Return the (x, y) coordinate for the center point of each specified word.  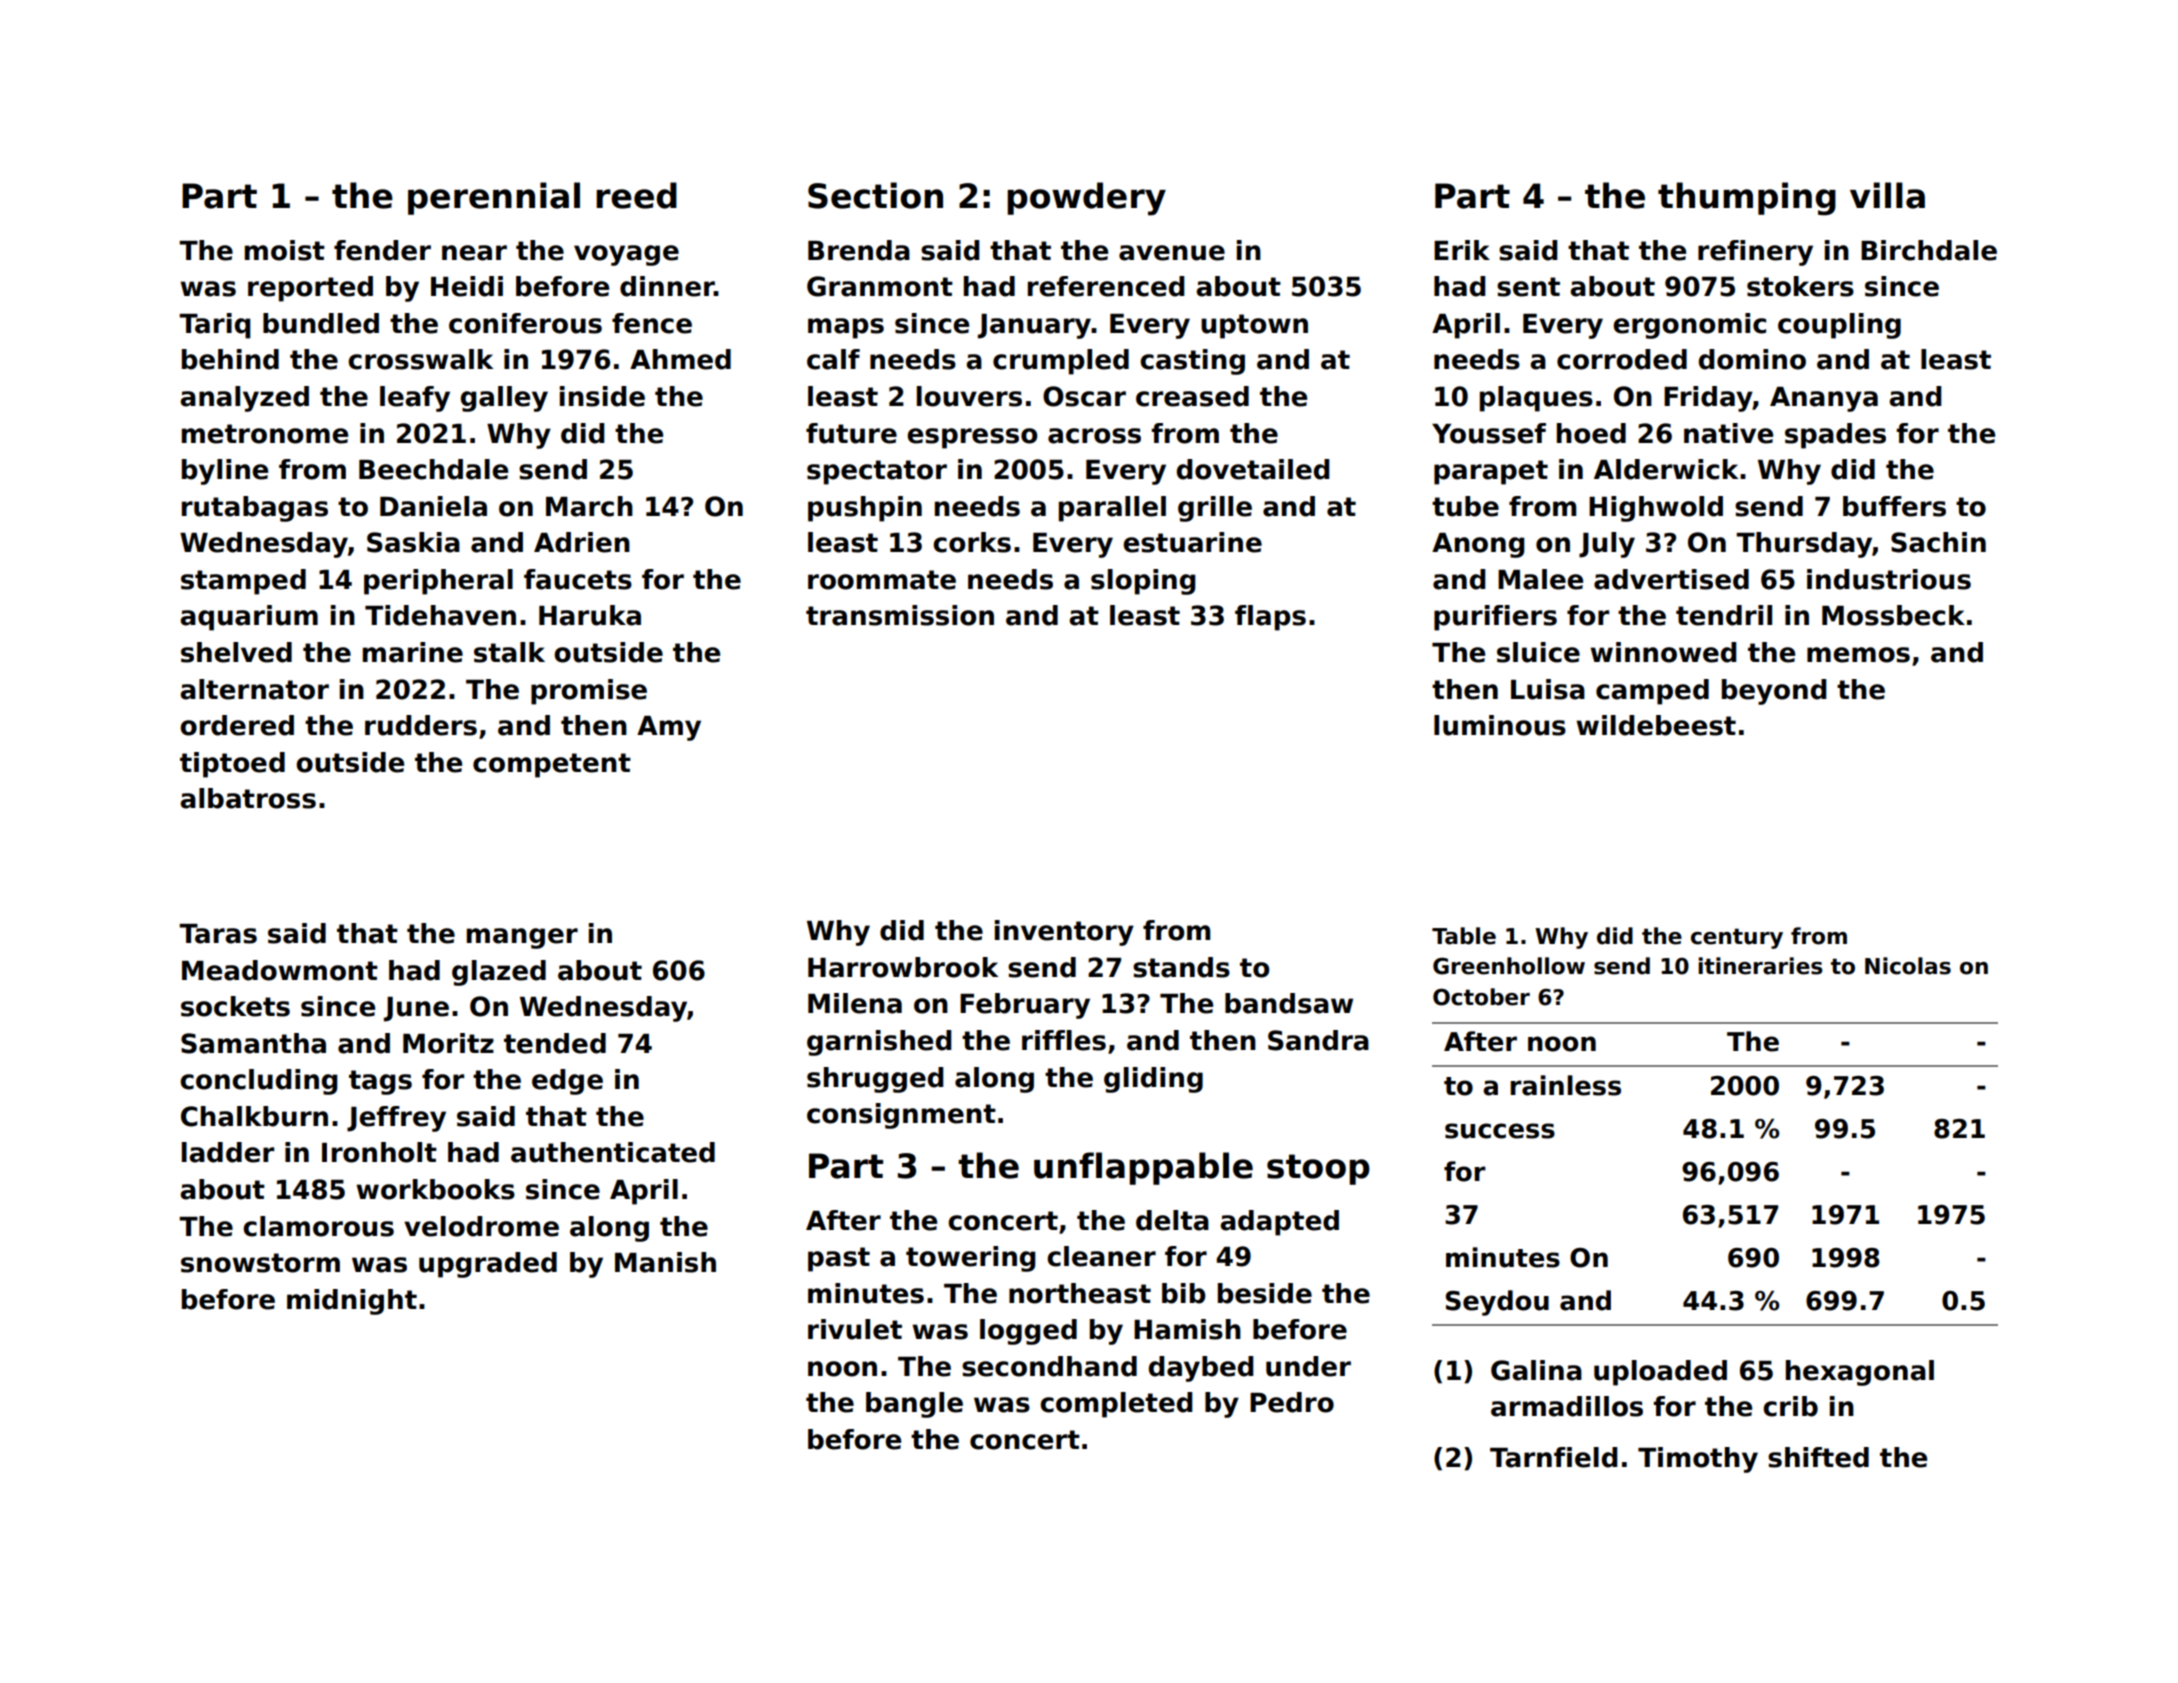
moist (284, 250)
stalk (509, 652)
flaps (1270, 618)
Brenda (859, 250)
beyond (1774, 692)
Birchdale (1929, 250)
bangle (914, 1405)
